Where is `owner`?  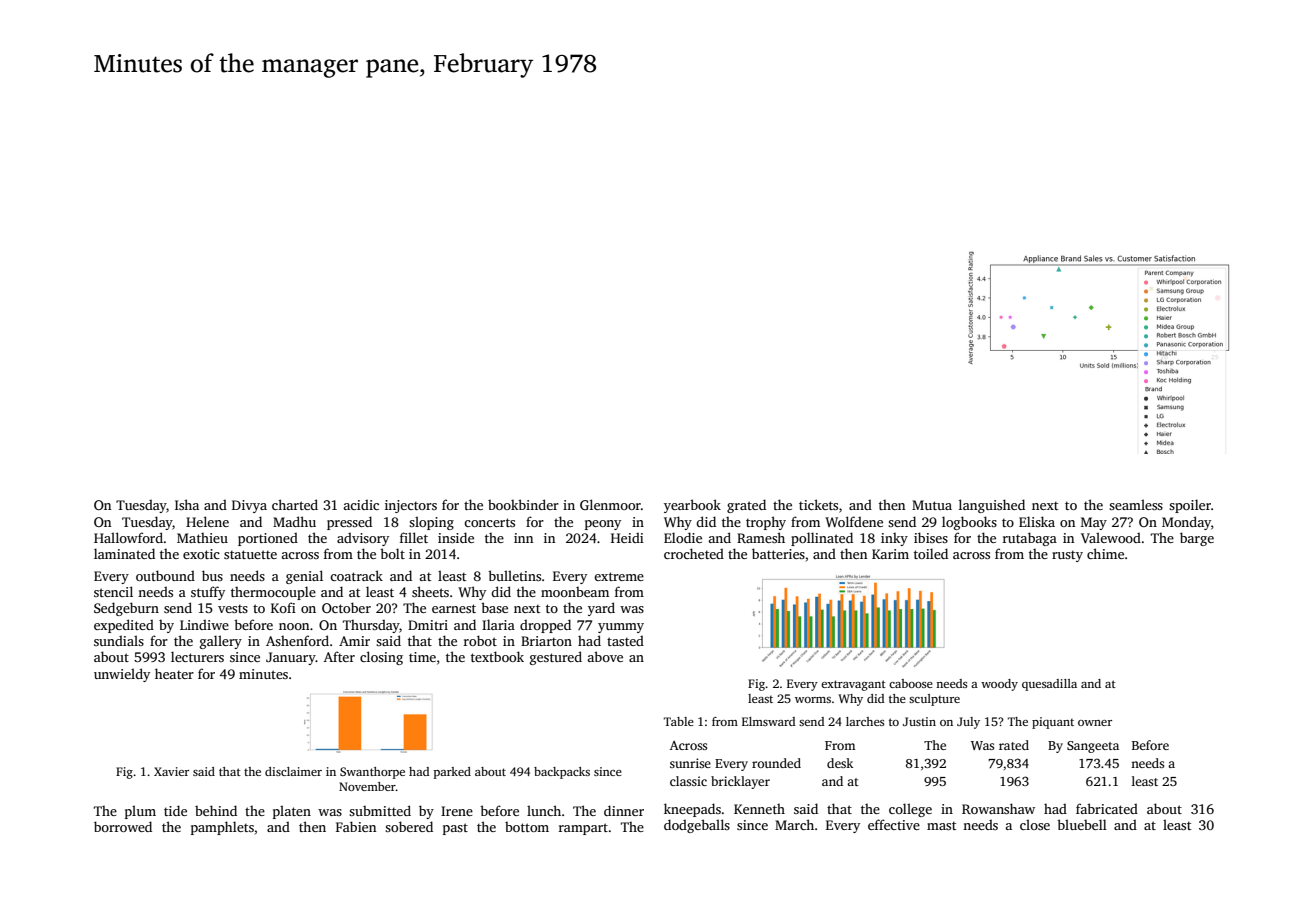
owner is located at coordinates (1095, 723).
